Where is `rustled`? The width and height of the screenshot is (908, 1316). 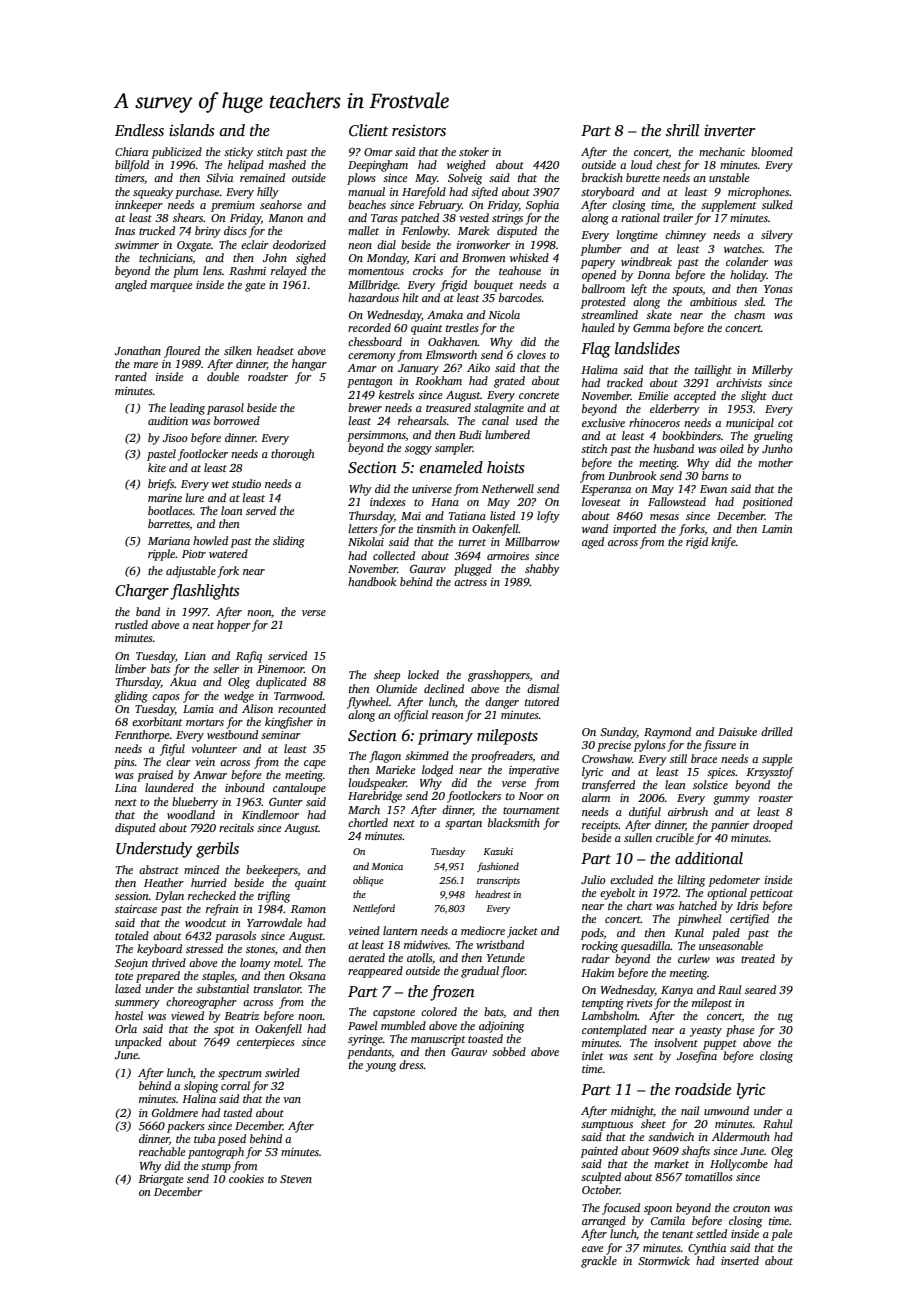 rustled is located at coordinates (131, 624).
